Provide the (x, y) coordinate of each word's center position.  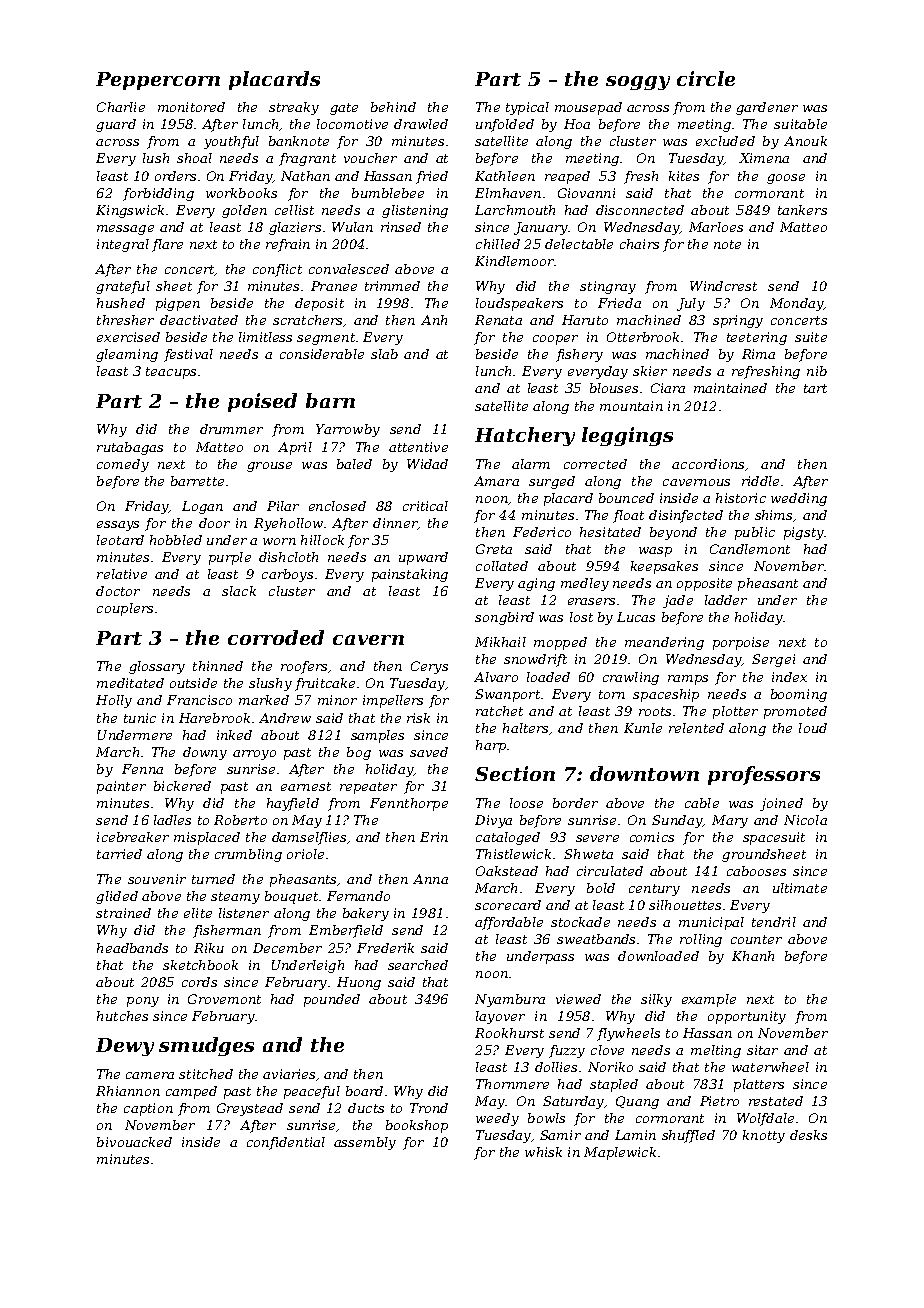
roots (655, 711)
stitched (206, 1074)
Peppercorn (158, 81)
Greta (494, 549)
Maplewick (620, 1153)
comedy (123, 465)
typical (527, 108)
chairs (639, 244)
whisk (543, 1152)
